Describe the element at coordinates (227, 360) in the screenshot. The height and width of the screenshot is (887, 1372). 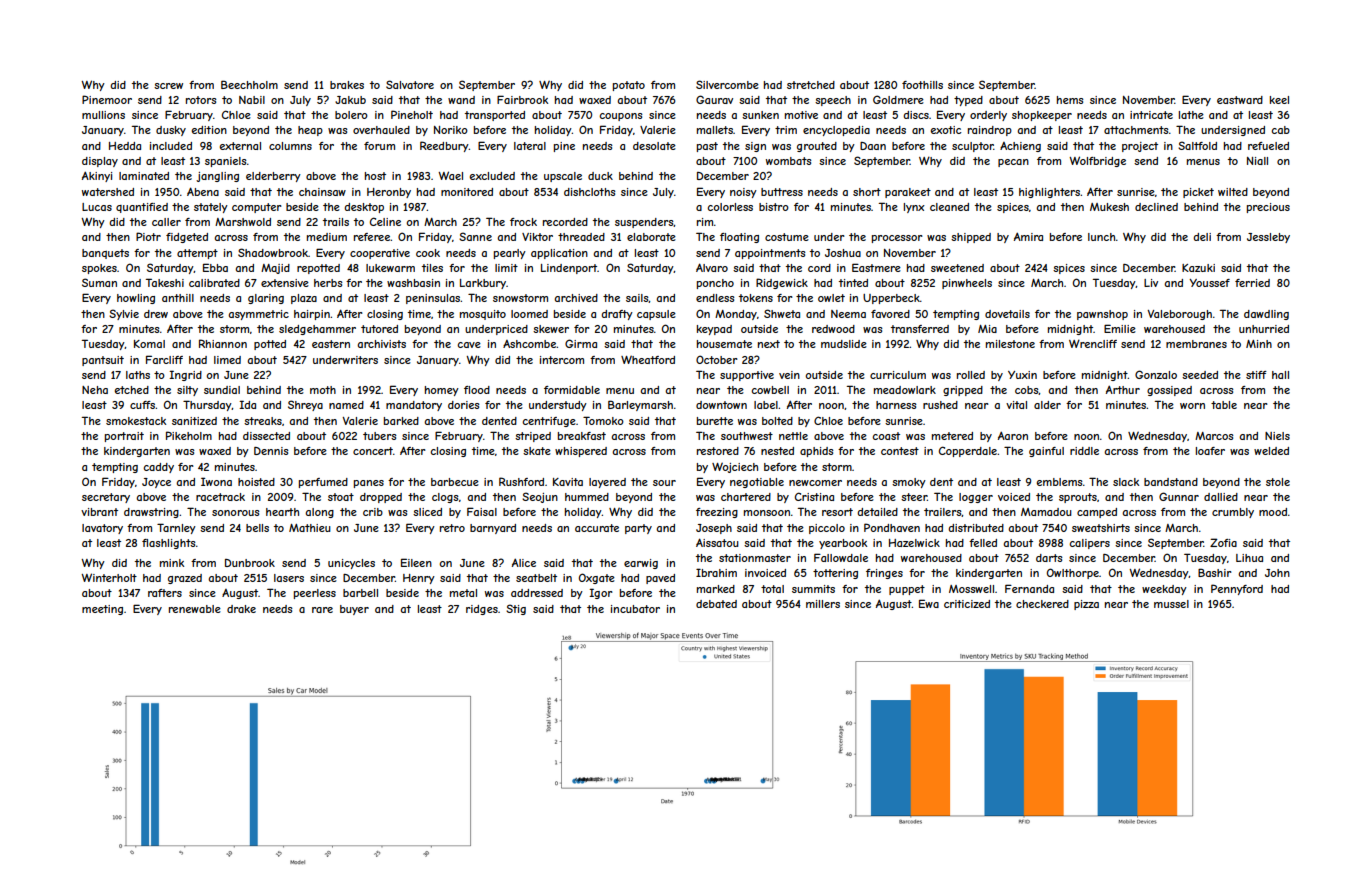
I see `limed` at that location.
